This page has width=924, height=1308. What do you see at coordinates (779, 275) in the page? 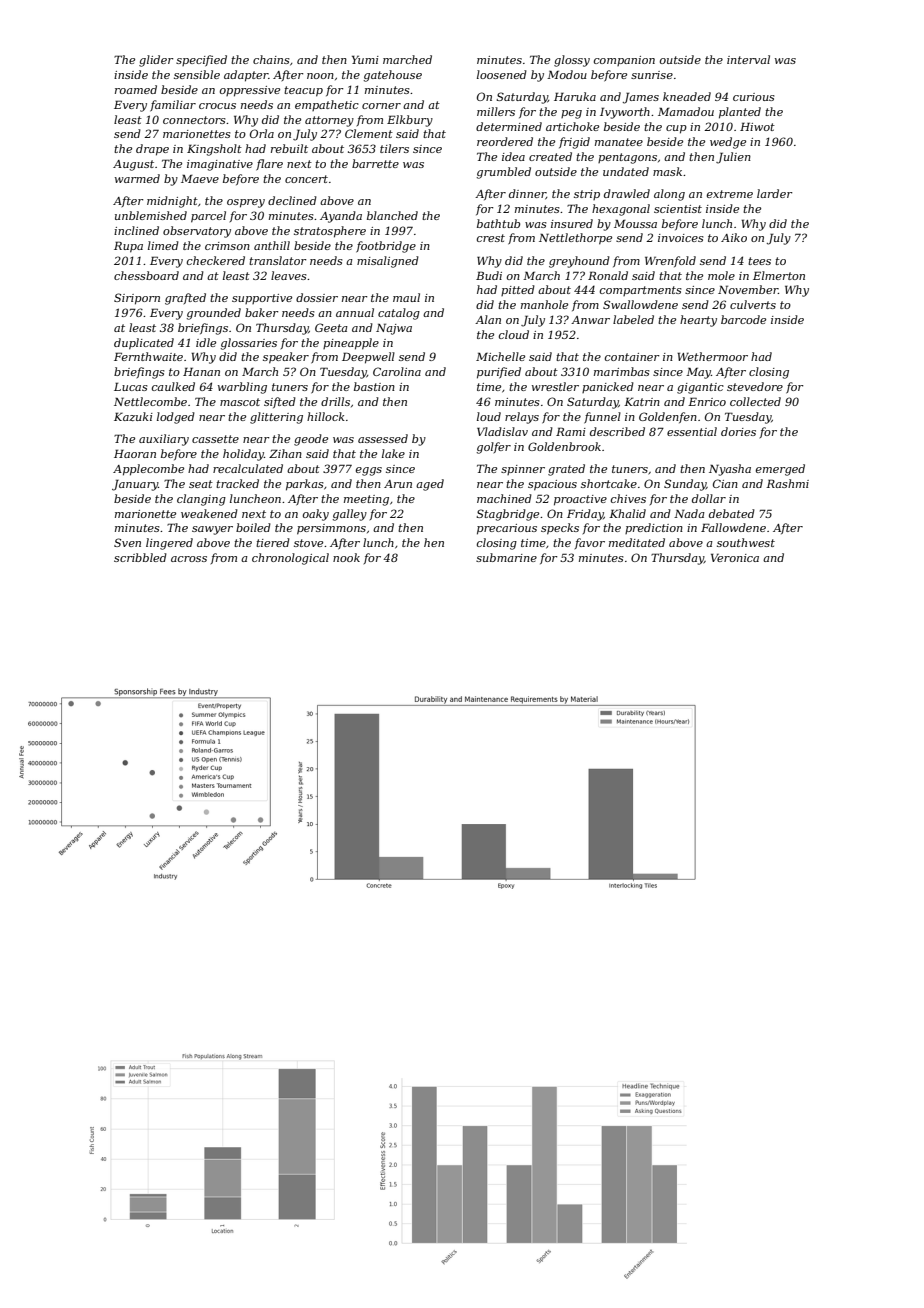
I see `Elmerton` at bounding box center [779, 275].
